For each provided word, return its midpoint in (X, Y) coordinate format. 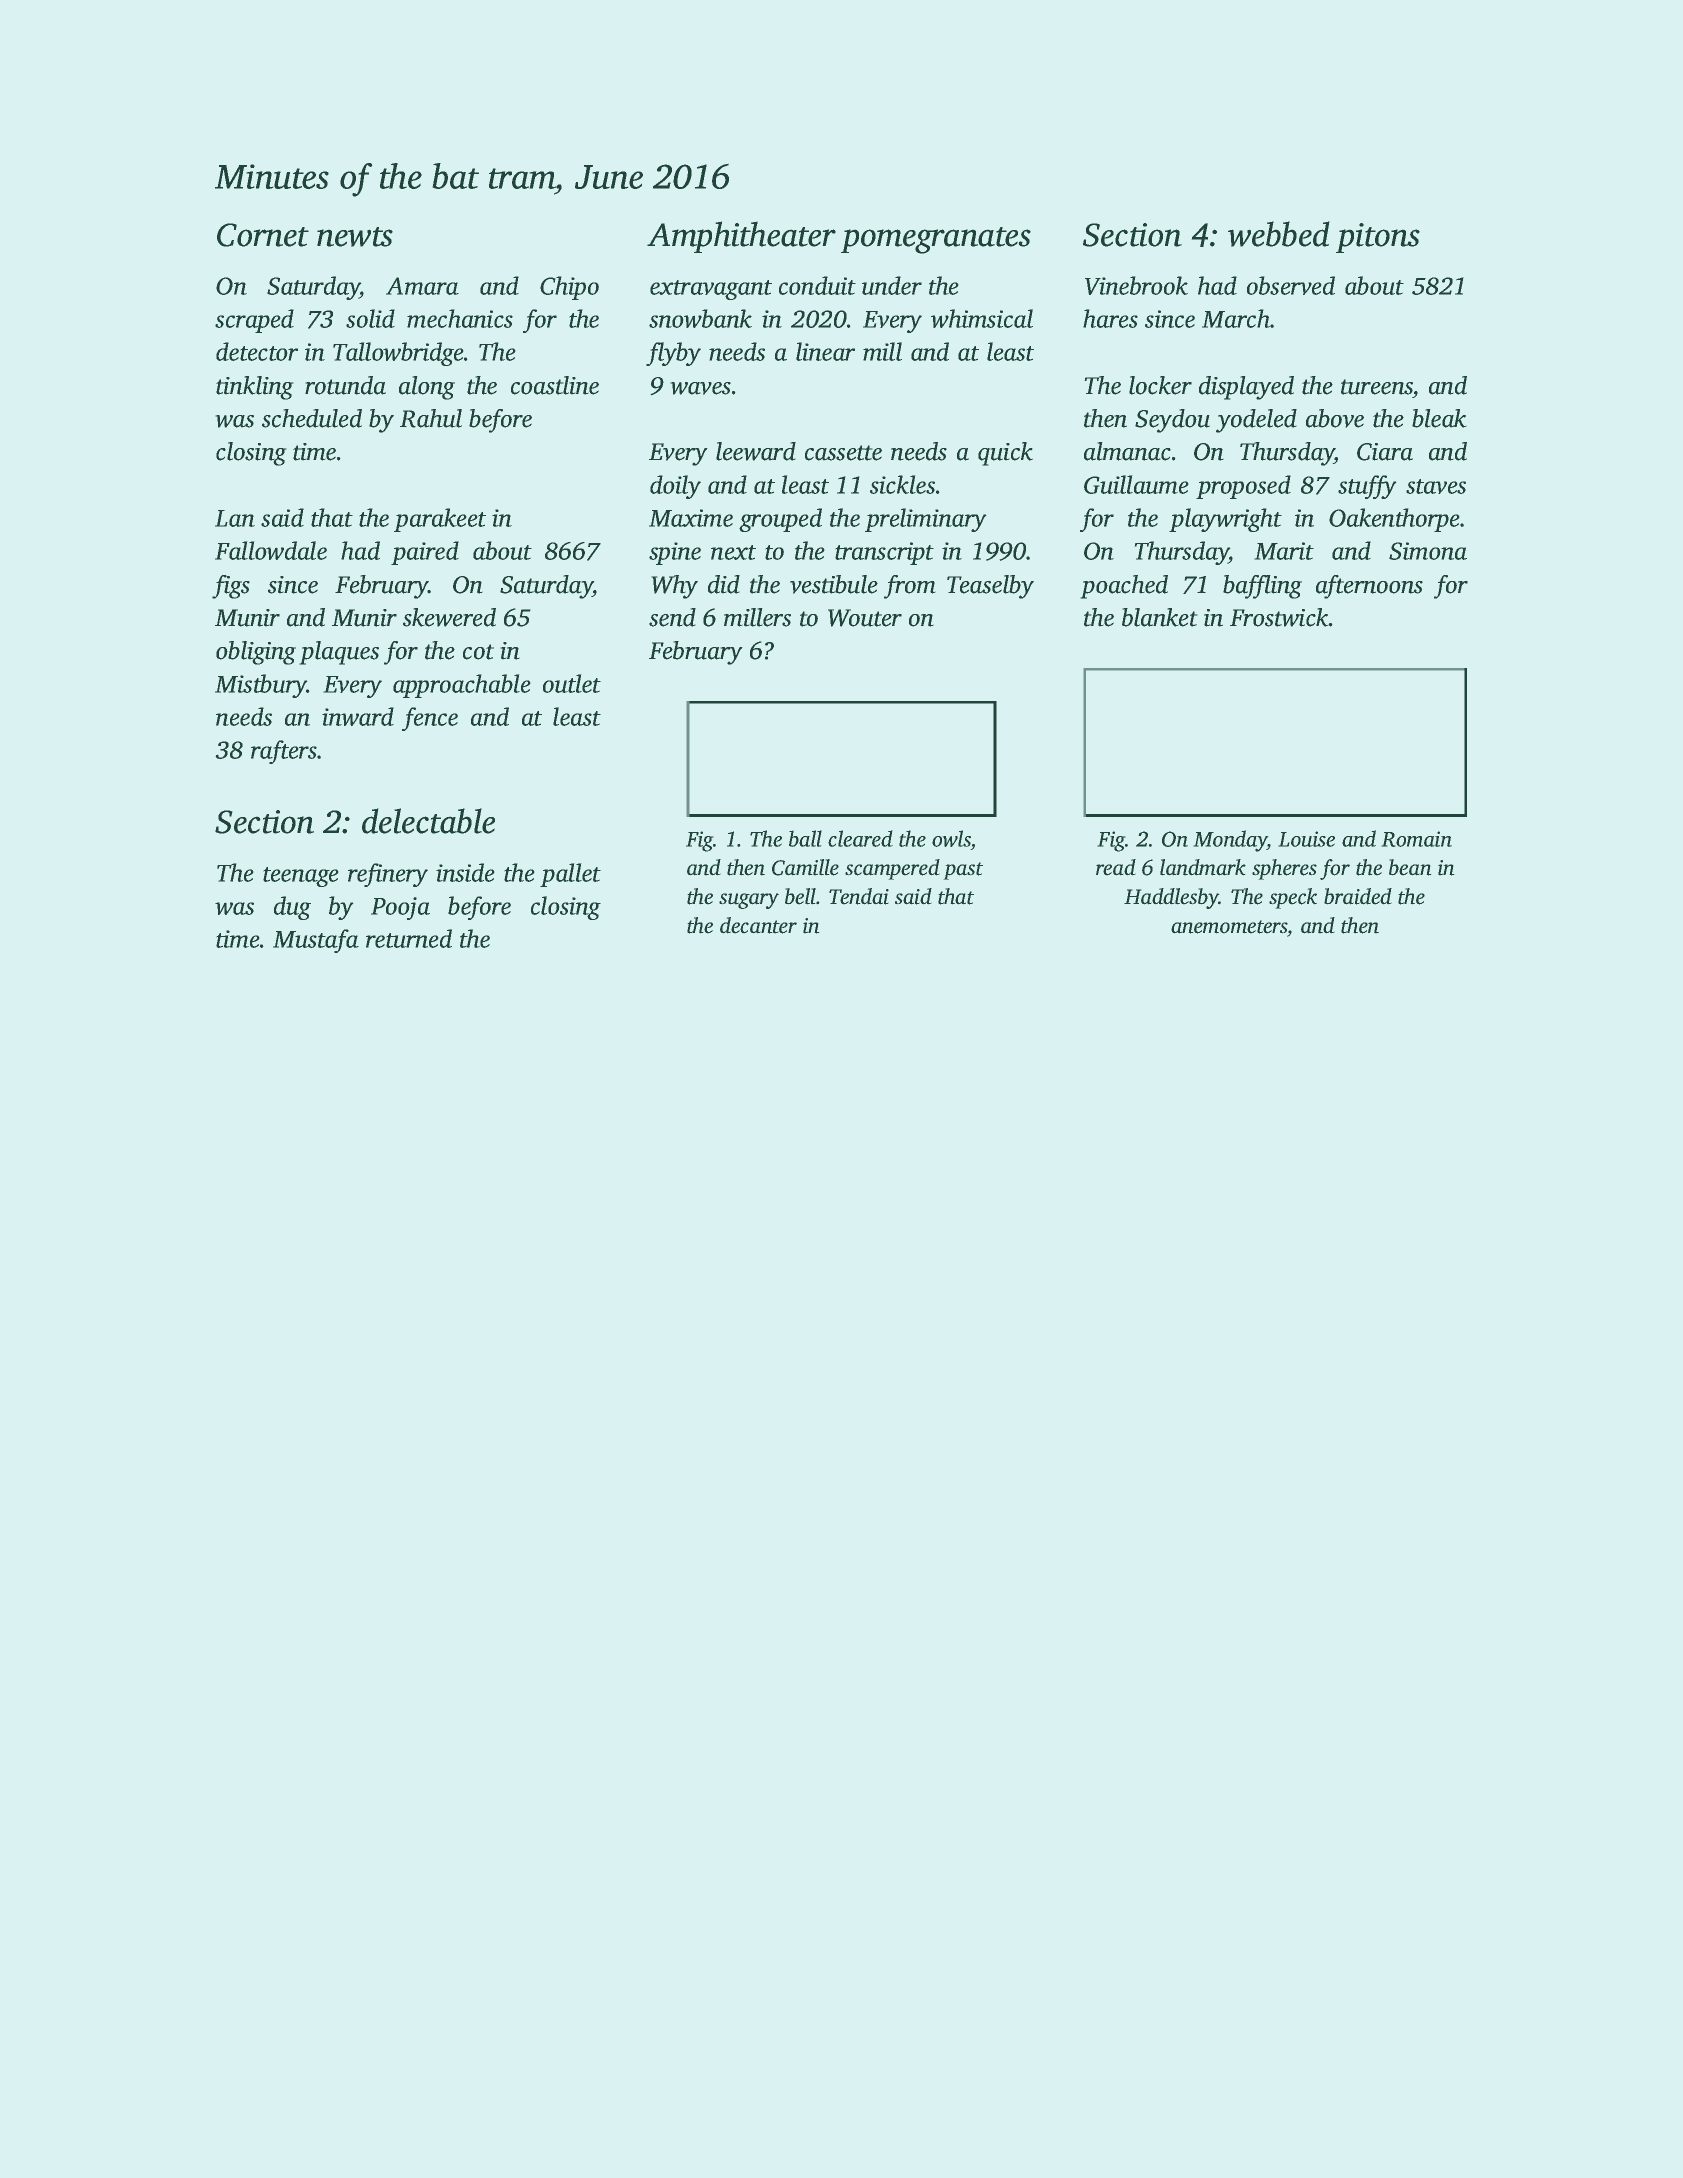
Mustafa (316, 941)
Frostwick (1279, 617)
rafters (284, 752)
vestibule (834, 584)
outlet (572, 683)
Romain (1417, 839)
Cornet (263, 235)
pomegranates (936, 240)
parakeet (440, 520)
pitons (1378, 238)
